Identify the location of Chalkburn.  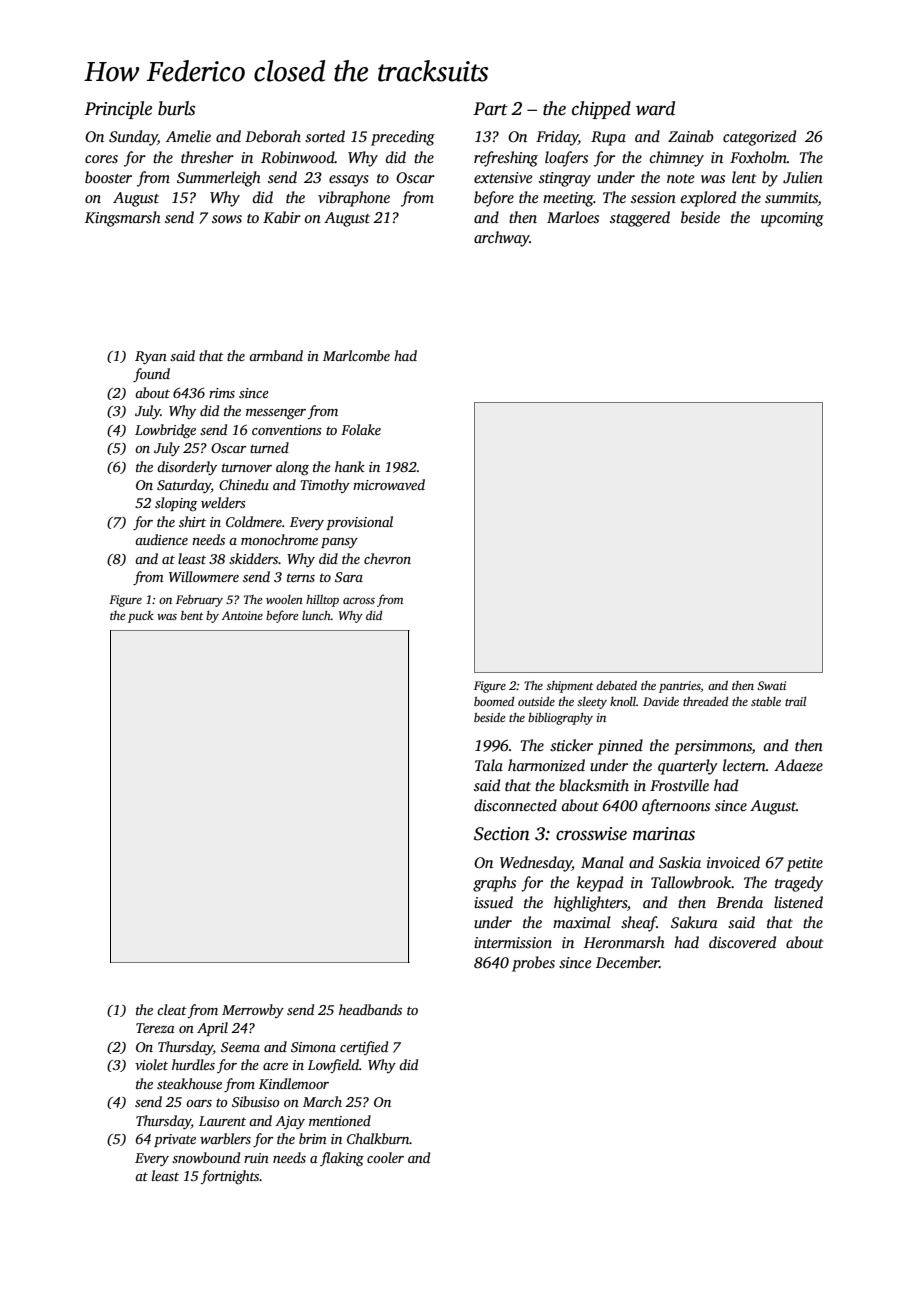
(378, 1138).
